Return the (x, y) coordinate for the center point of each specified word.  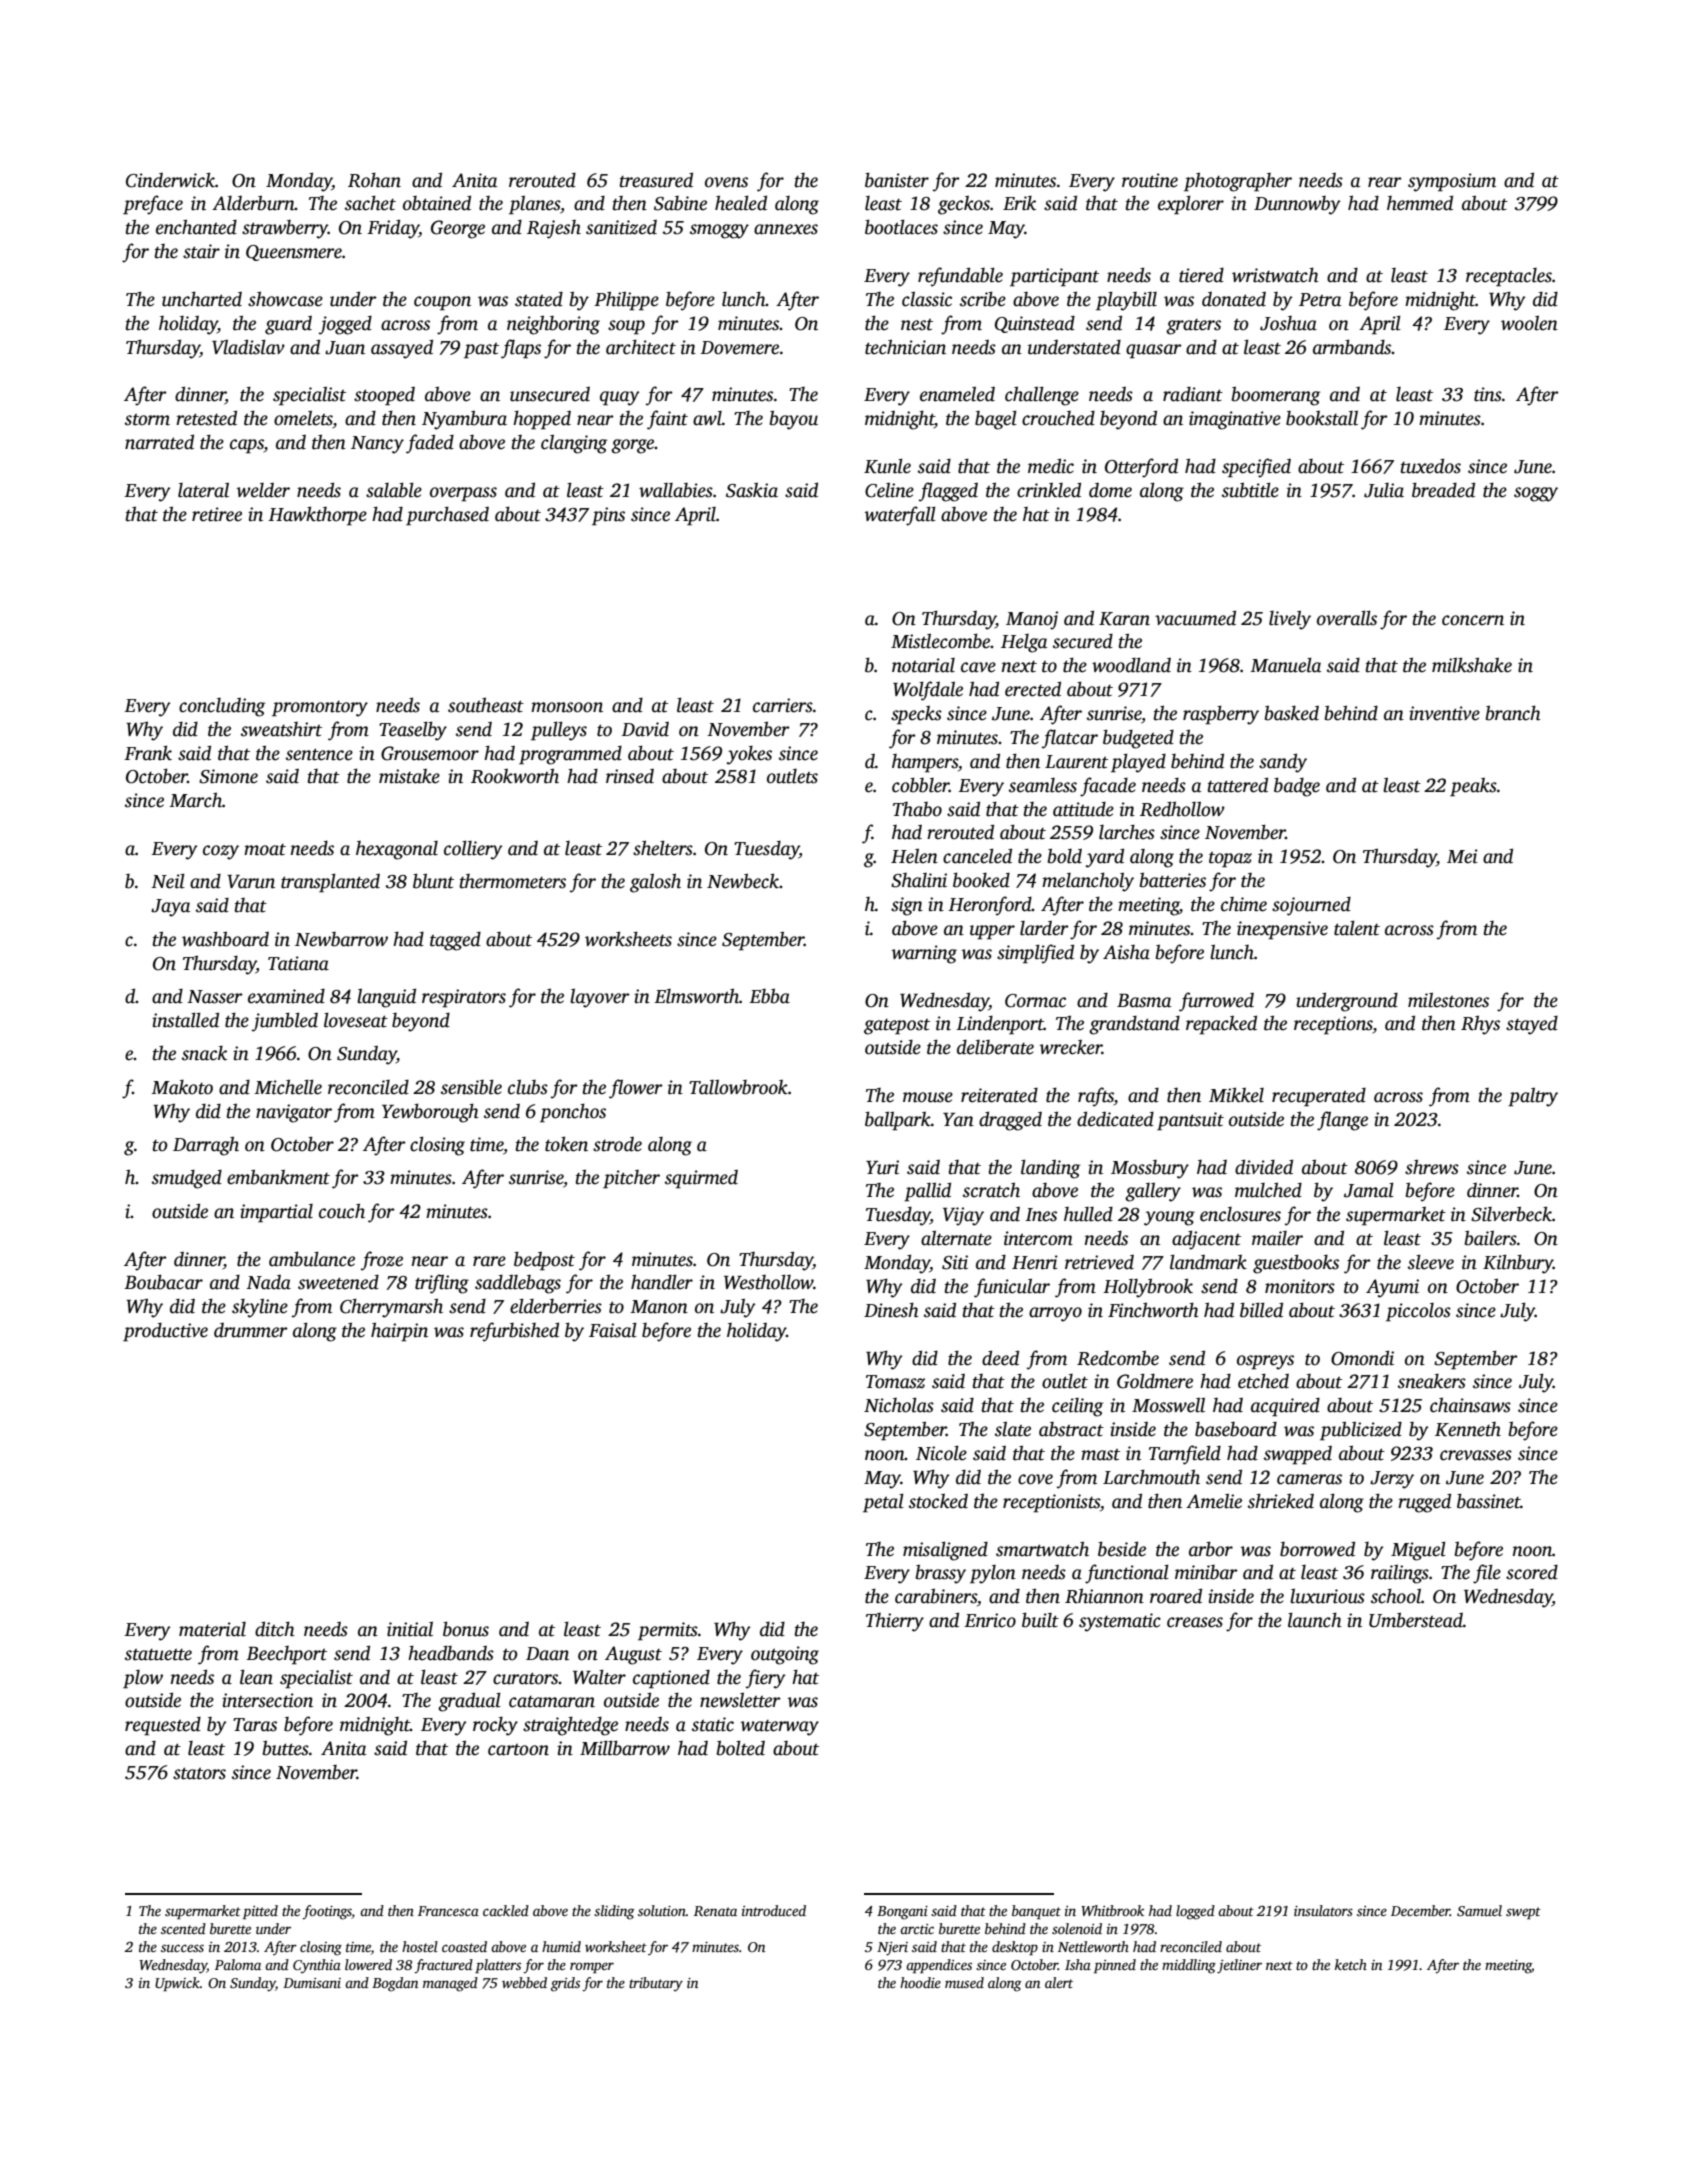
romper (592, 1967)
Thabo (917, 809)
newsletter (740, 1700)
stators (199, 1773)
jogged (345, 325)
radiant (1193, 394)
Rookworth (515, 776)
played (1138, 763)
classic (927, 299)
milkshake (1472, 665)
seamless (1043, 785)
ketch (1351, 1964)
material (212, 1629)
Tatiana (298, 963)
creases (1195, 1622)
